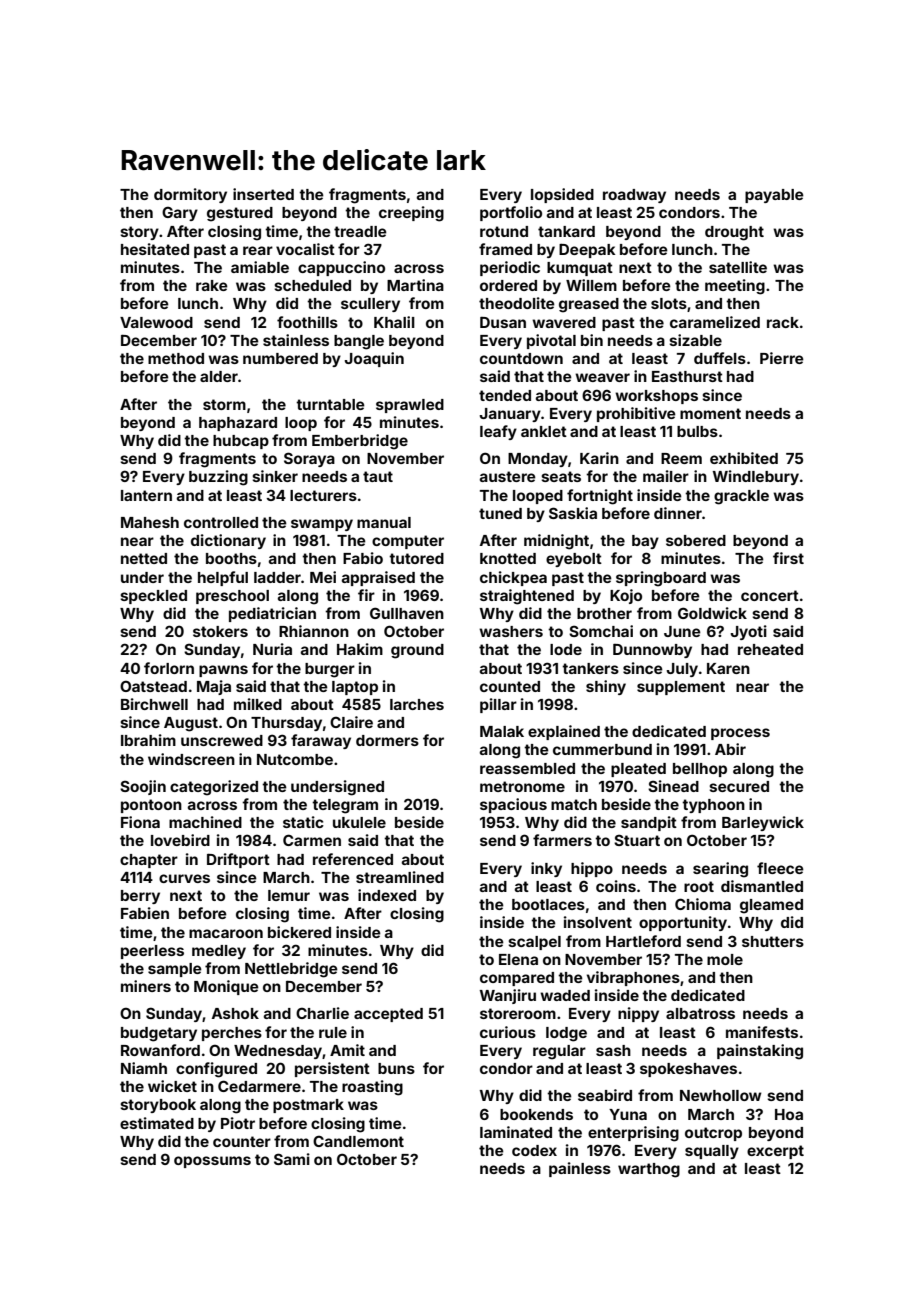 The image size is (924, 1314). What do you see at coordinates (538, 460) in the screenshot?
I see `Monday` at bounding box center [538, 460].
